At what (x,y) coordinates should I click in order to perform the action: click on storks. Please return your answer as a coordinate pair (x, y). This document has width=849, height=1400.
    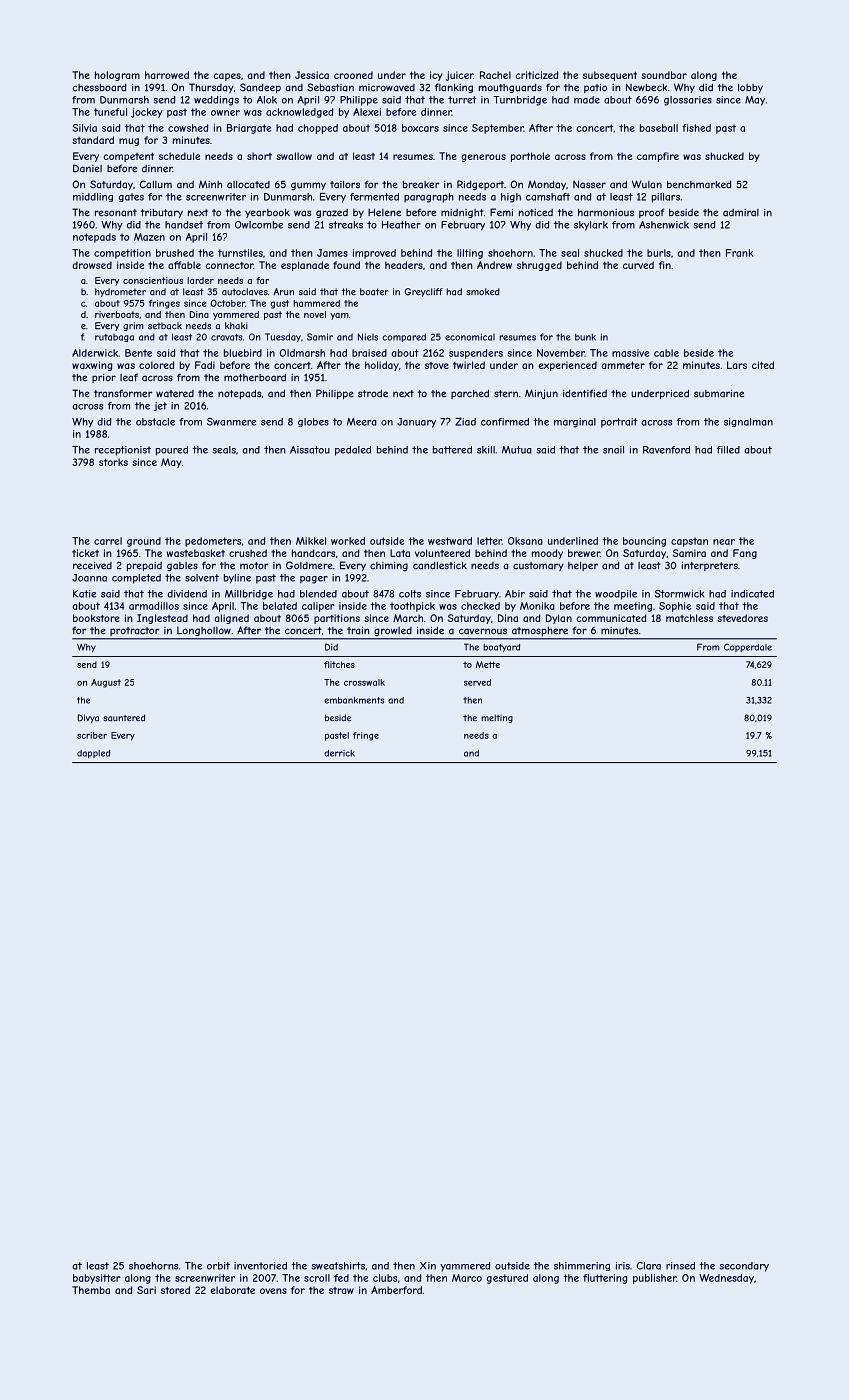
    Looking at the image, I should click on (113, 462).
